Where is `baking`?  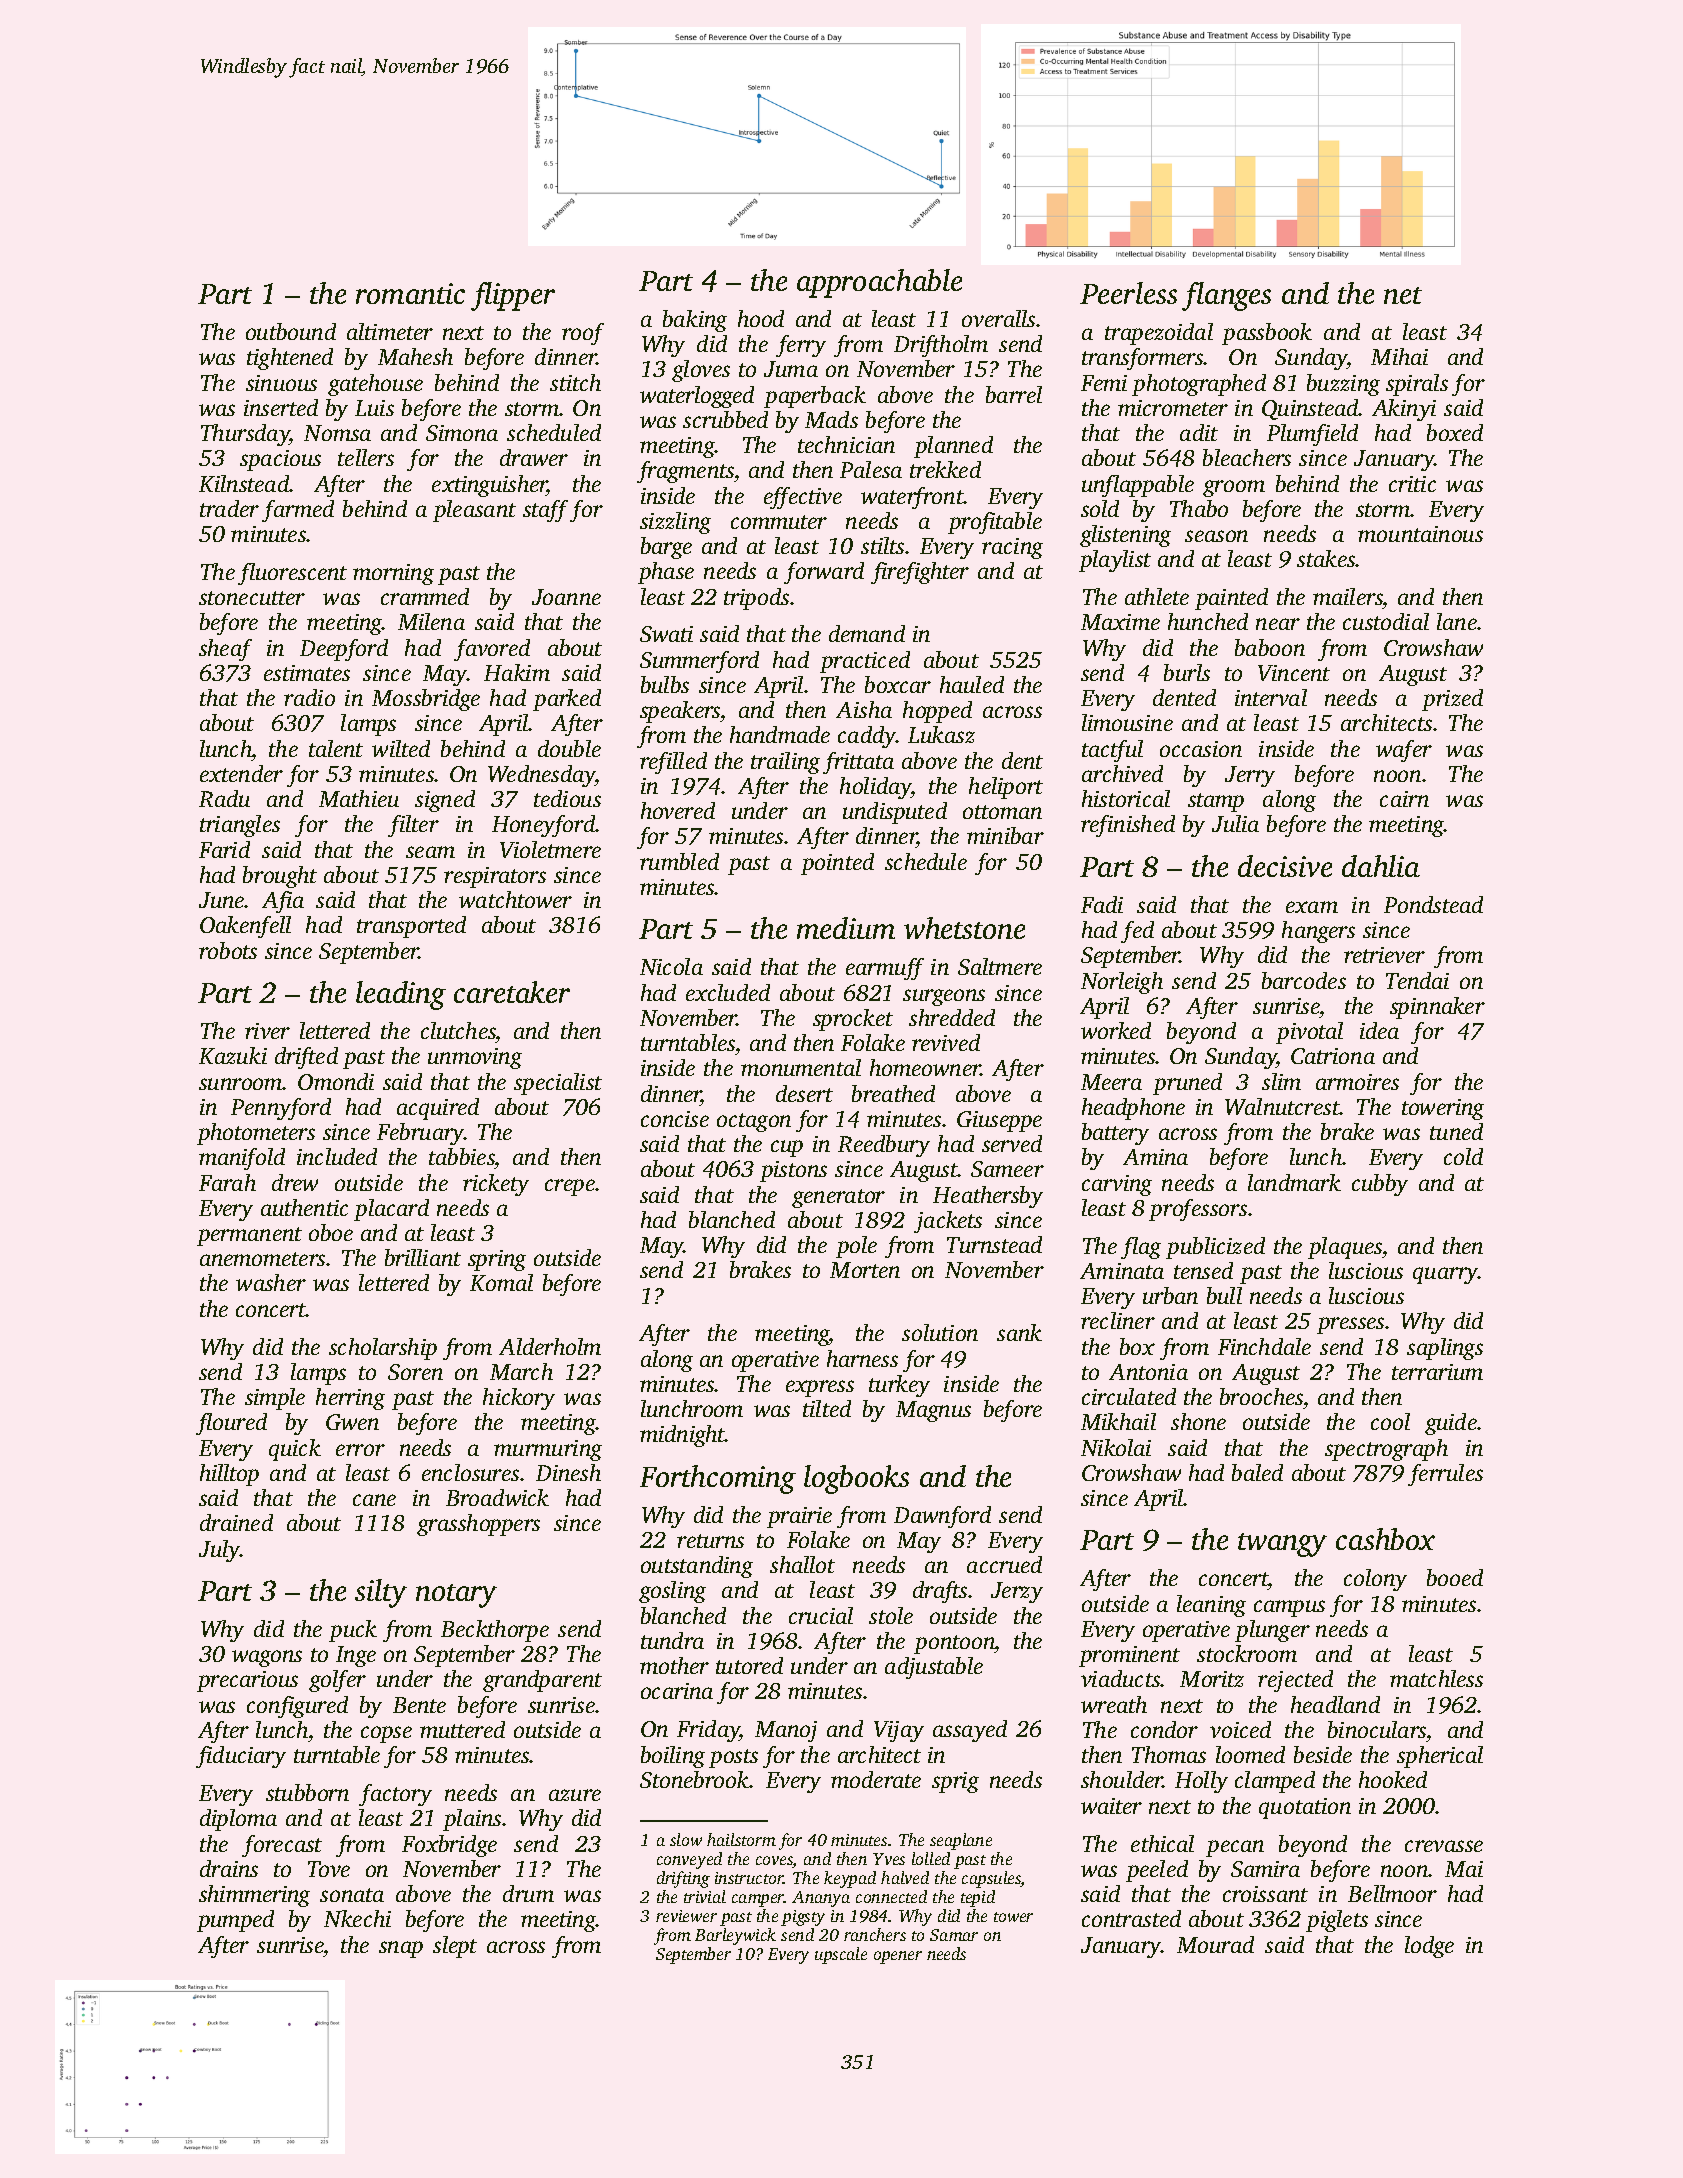 baking is located at coordinates (695, 321).
